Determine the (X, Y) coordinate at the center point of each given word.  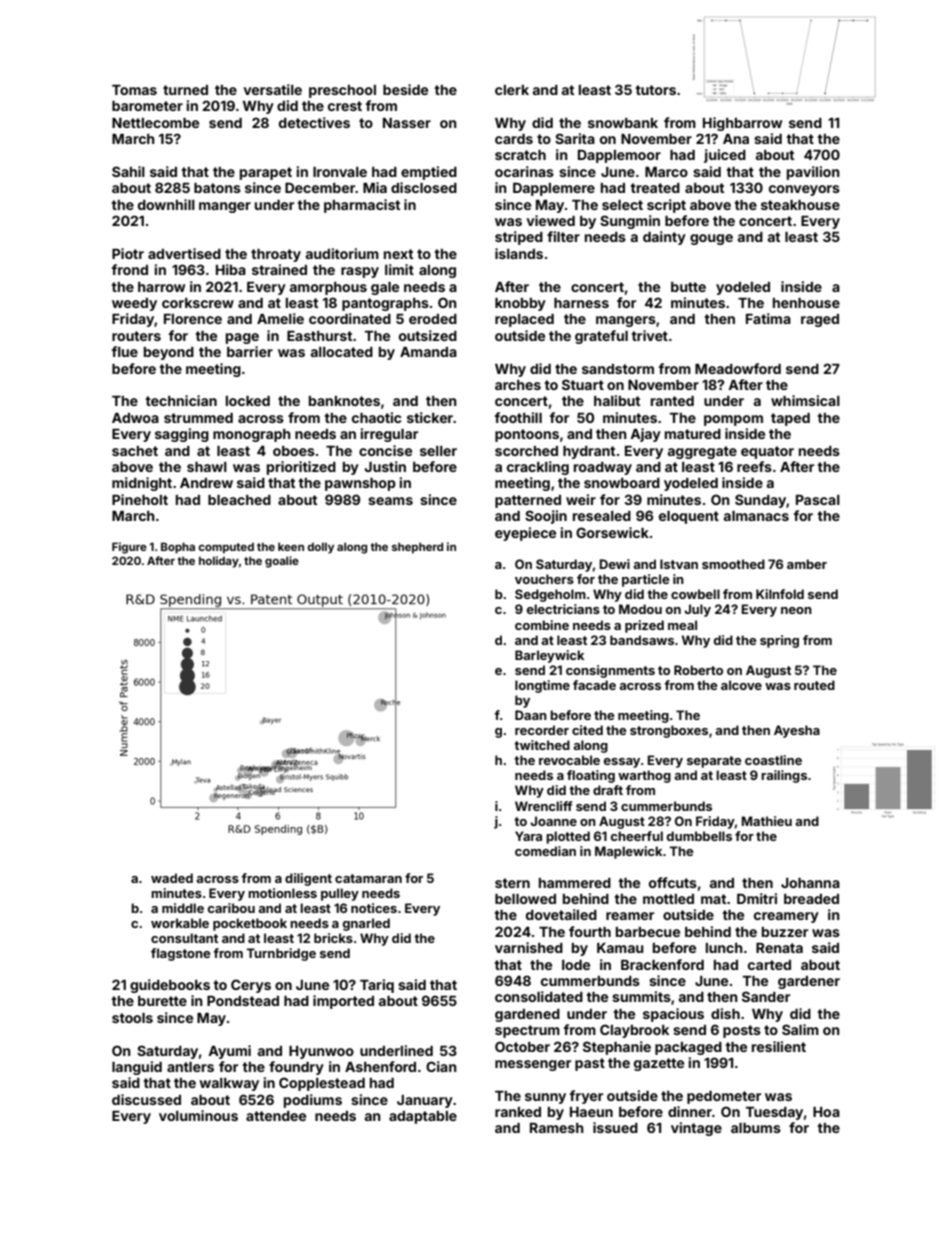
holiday (219, 562)
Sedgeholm (550, 595)
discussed (146, 1099)
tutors (655, 90)
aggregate (702, 452)
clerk (512, 90)
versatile (272, 89)
